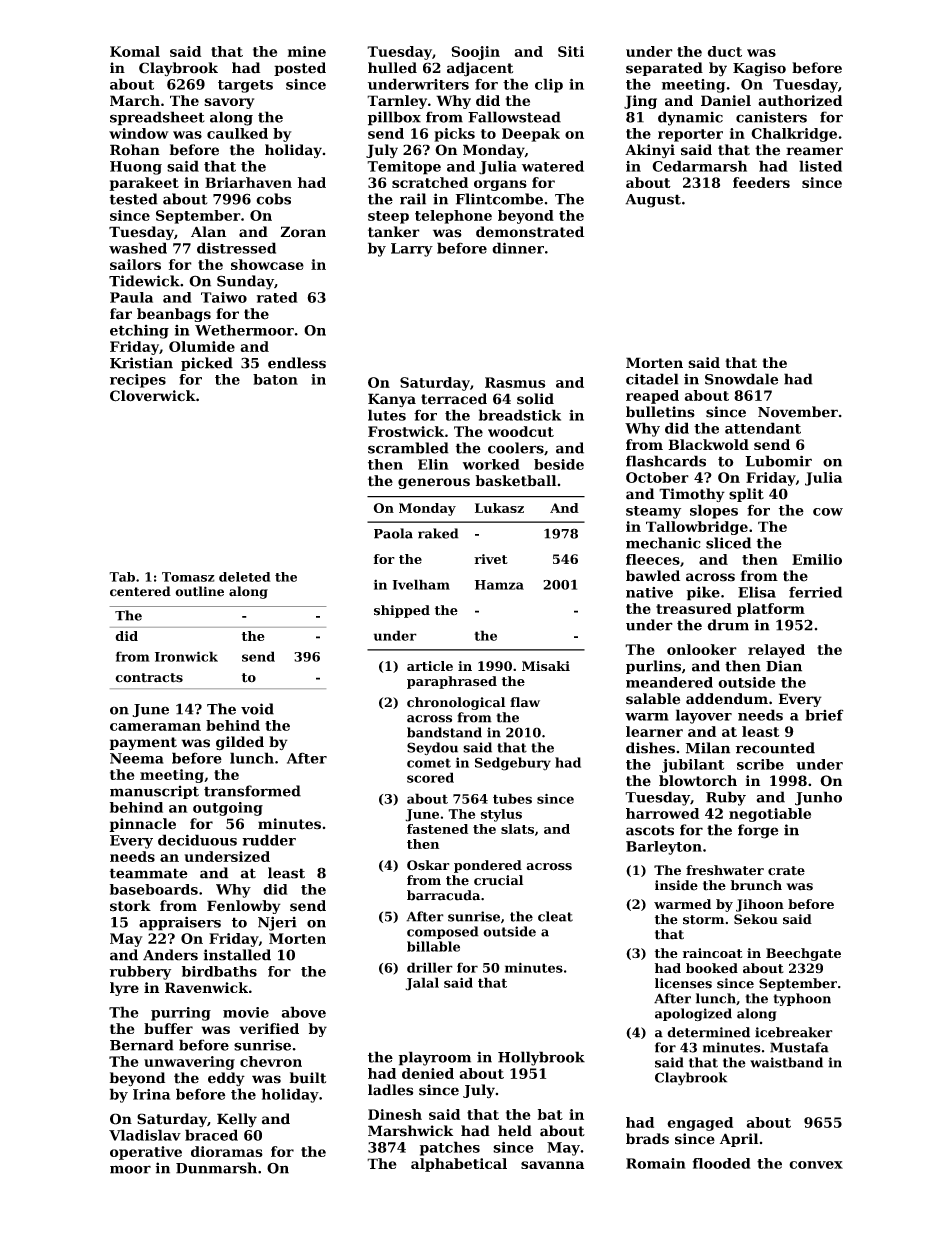  Describe the element at coordinates (228, 809) in the page. I see `outgoing` at that location.
